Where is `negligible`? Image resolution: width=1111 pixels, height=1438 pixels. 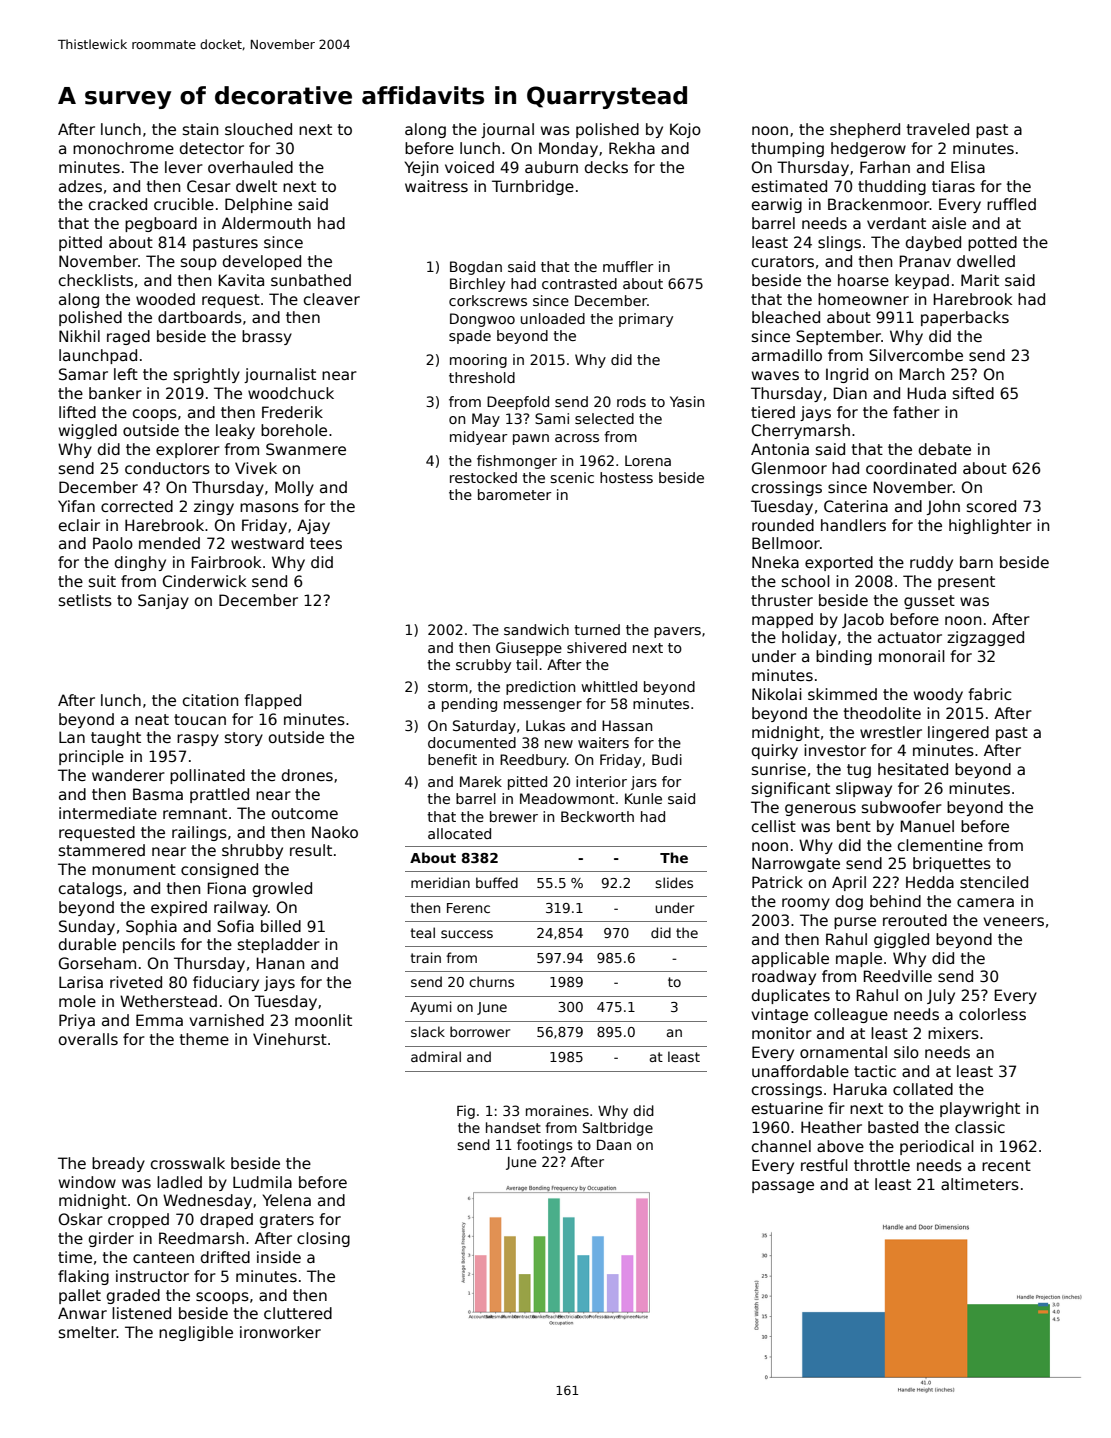
negligible is located at coordinates (196, 1333).
